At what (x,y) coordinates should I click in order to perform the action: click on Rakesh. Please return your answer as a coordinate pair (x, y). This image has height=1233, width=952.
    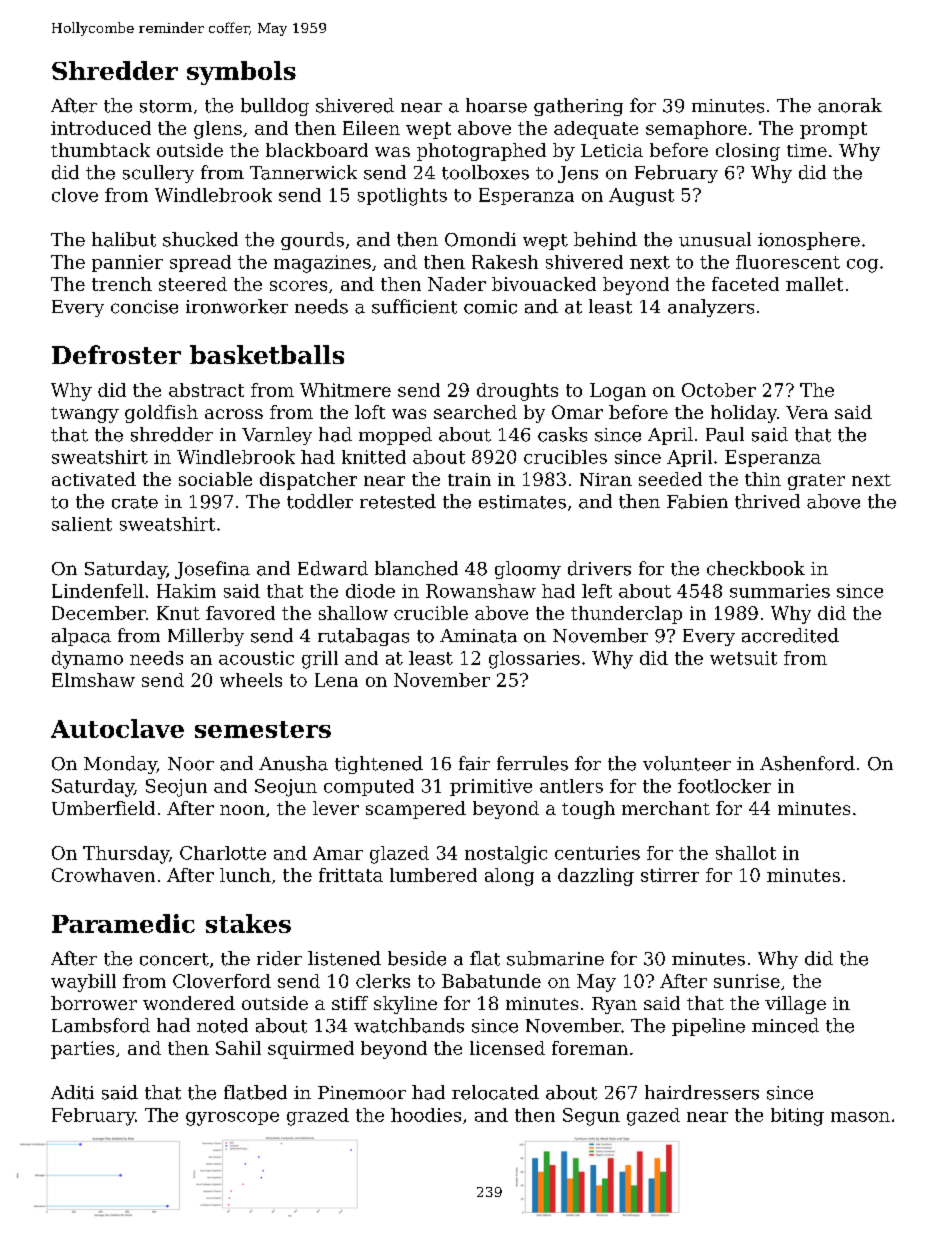
    Looking at the image, I should click on (505, 262).
